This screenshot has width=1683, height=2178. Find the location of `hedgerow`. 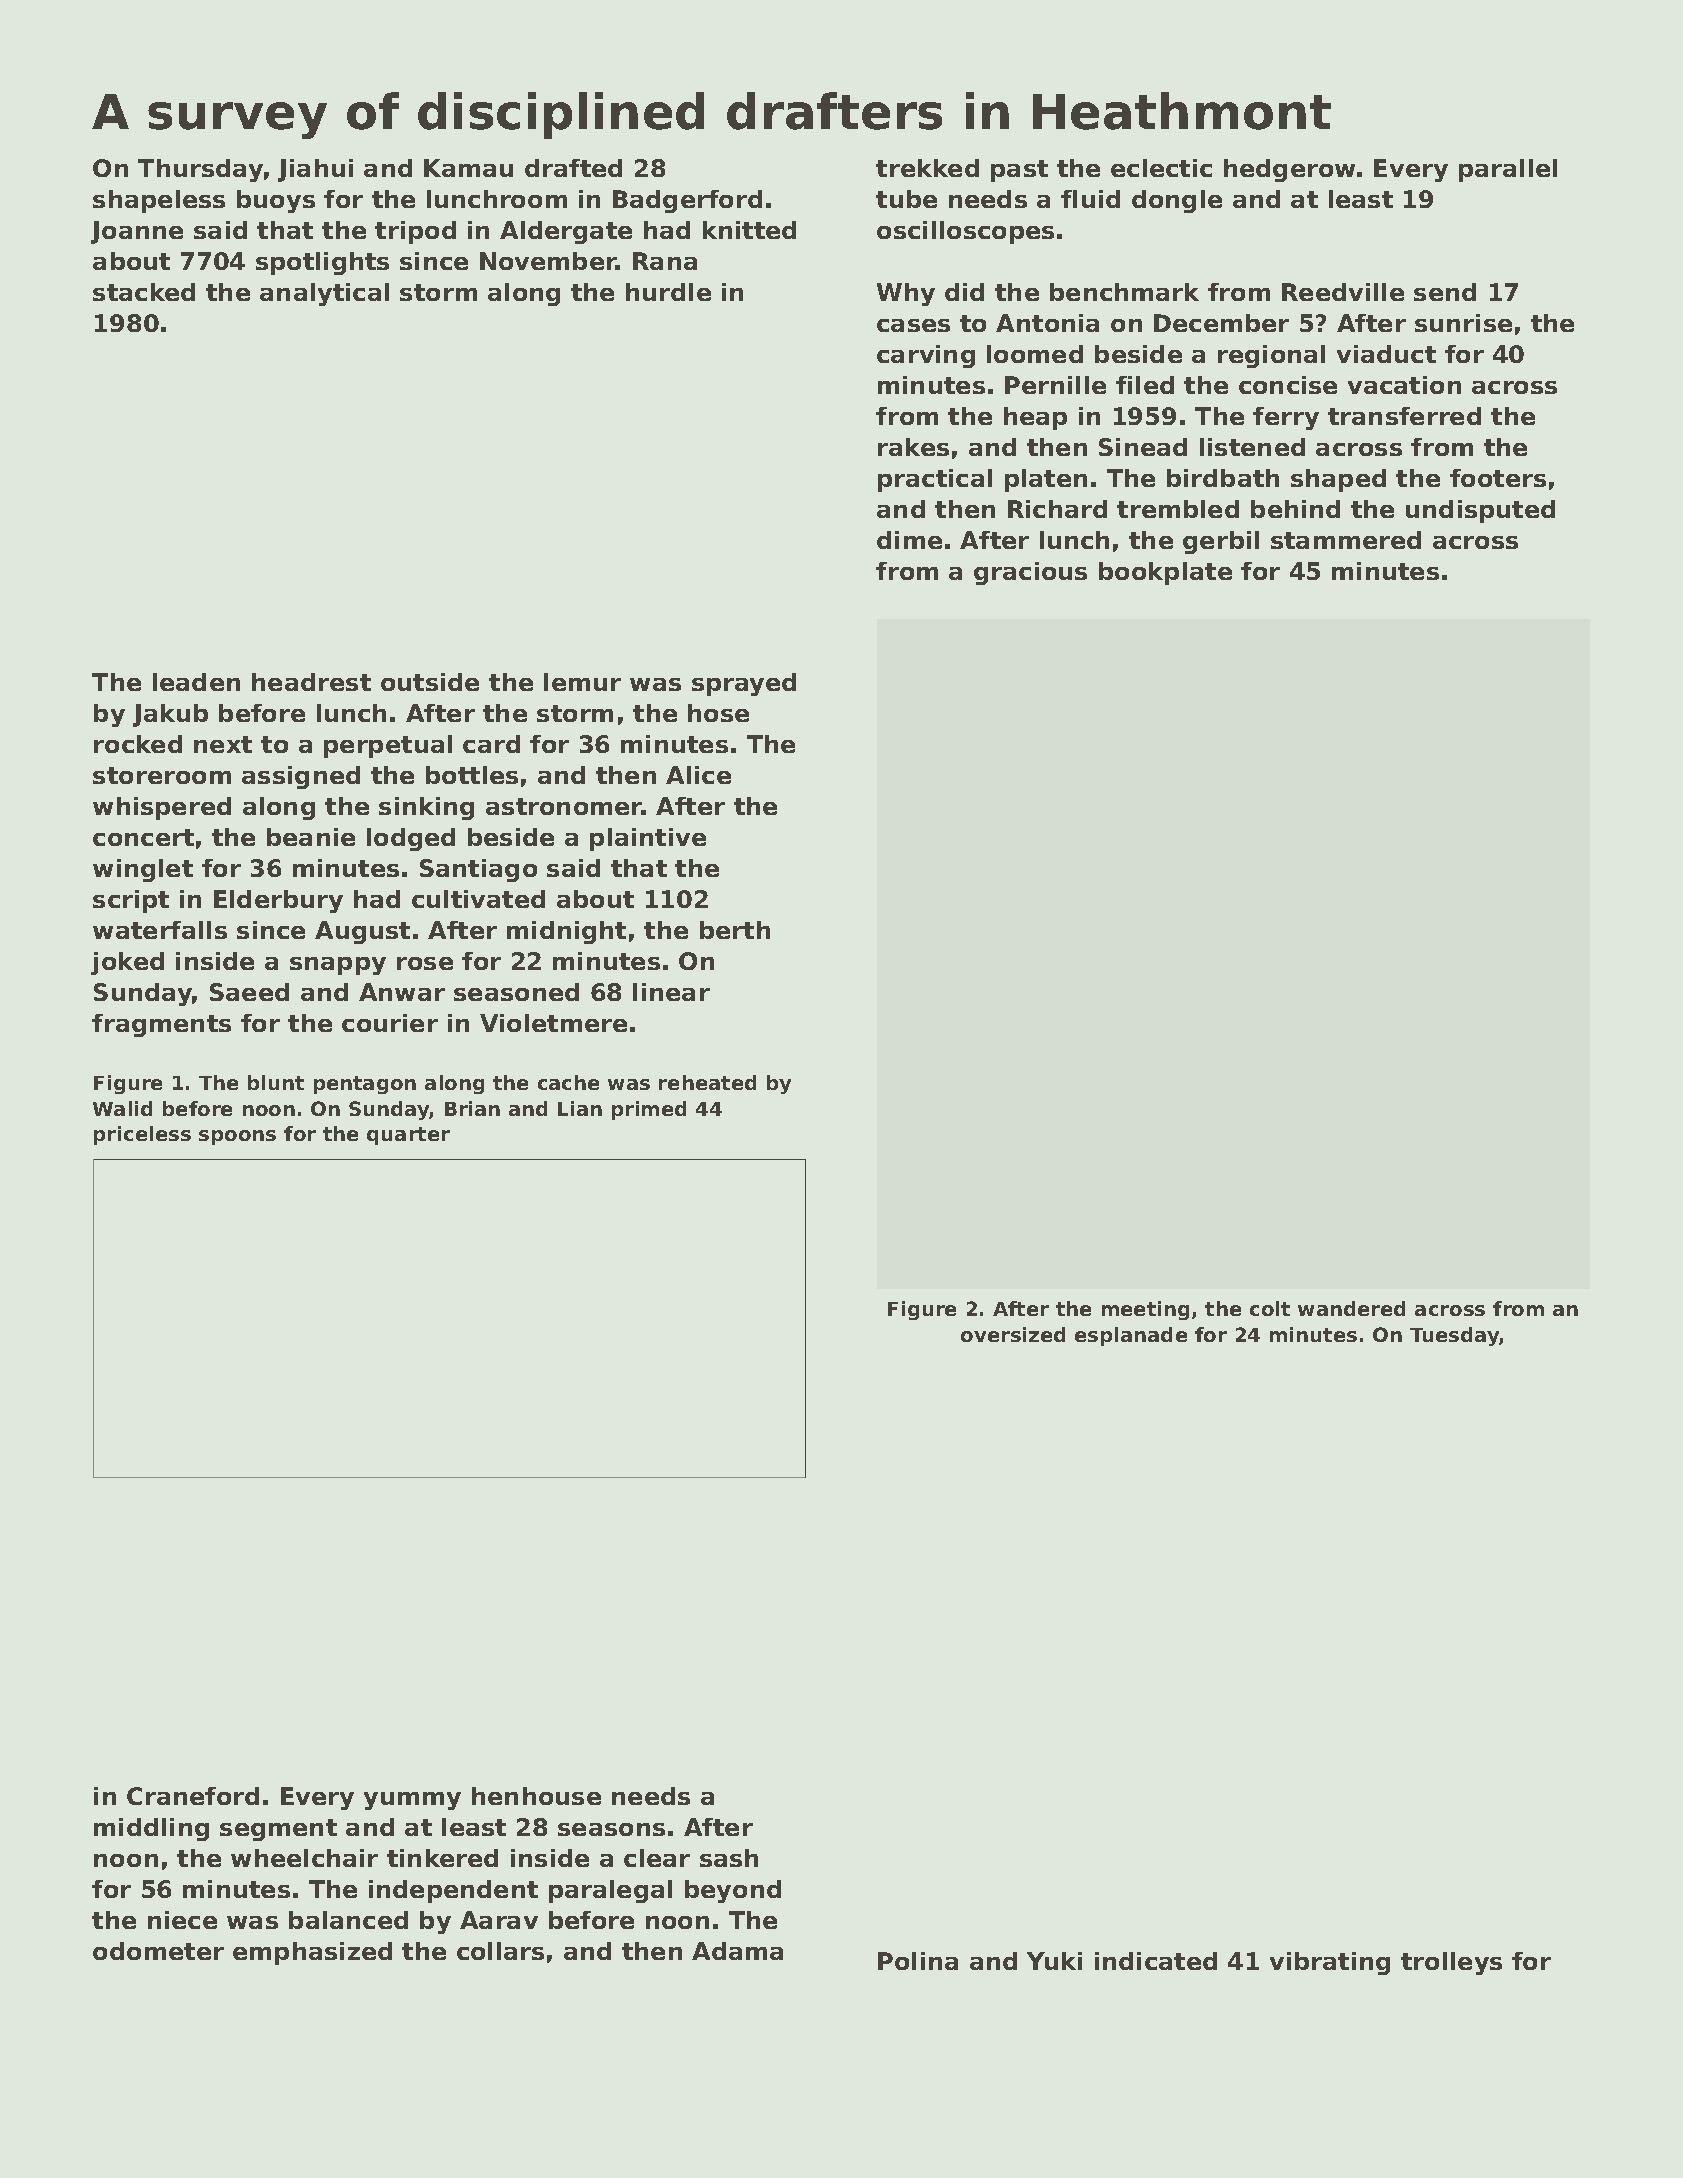

hedgerow is located at coordinates (1289, 170).
